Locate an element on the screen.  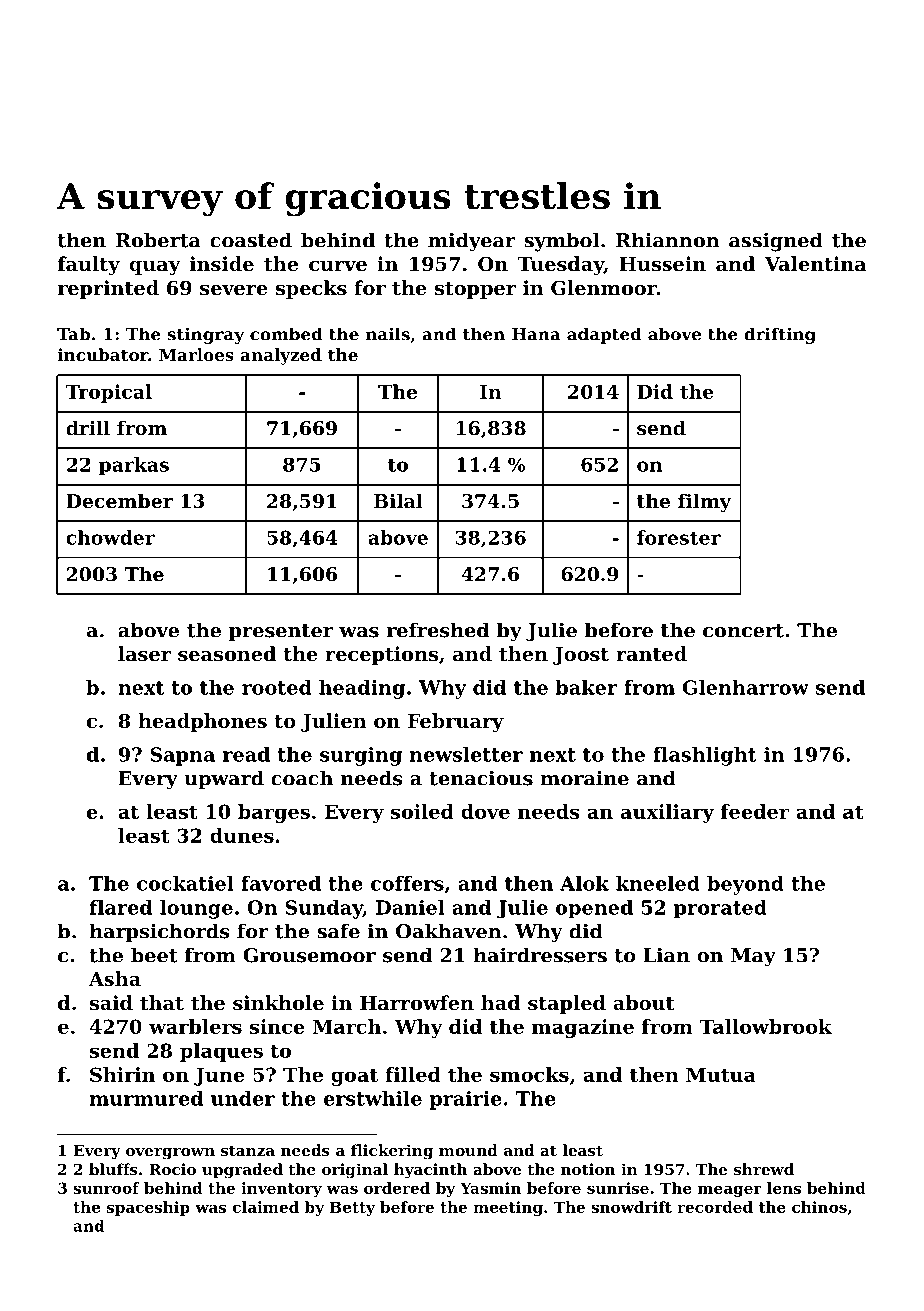
chowder is located at coordinates (110, 537).
